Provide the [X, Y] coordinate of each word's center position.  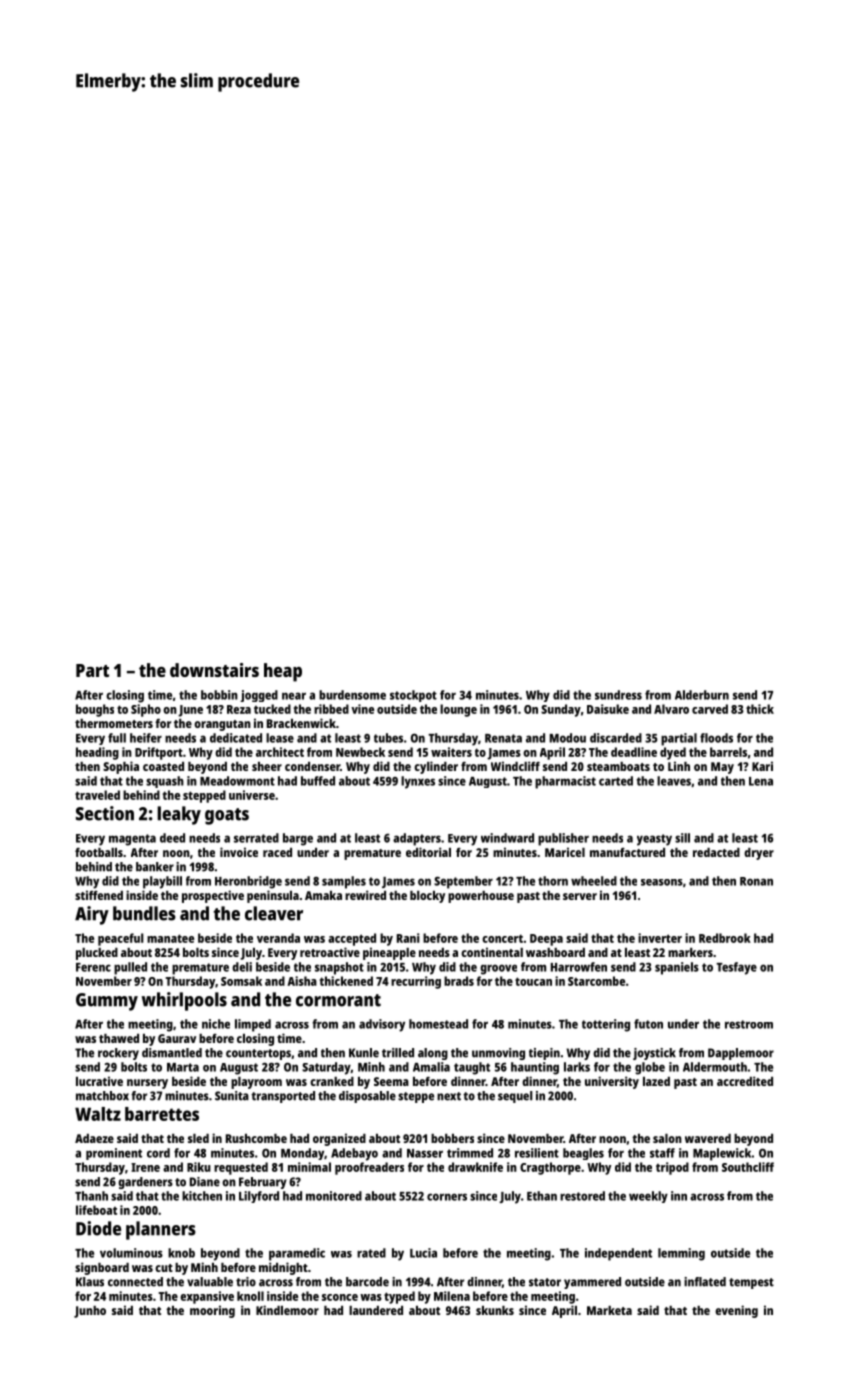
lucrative [99, 1081]
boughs [95, 710]
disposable [367, 1097]
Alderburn [702, 695]
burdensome [352, 695]
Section [105, 813]
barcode [367, 1282]
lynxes [418, 782]
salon [667, 1138]
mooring [212, 1311]
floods [716, 738]
